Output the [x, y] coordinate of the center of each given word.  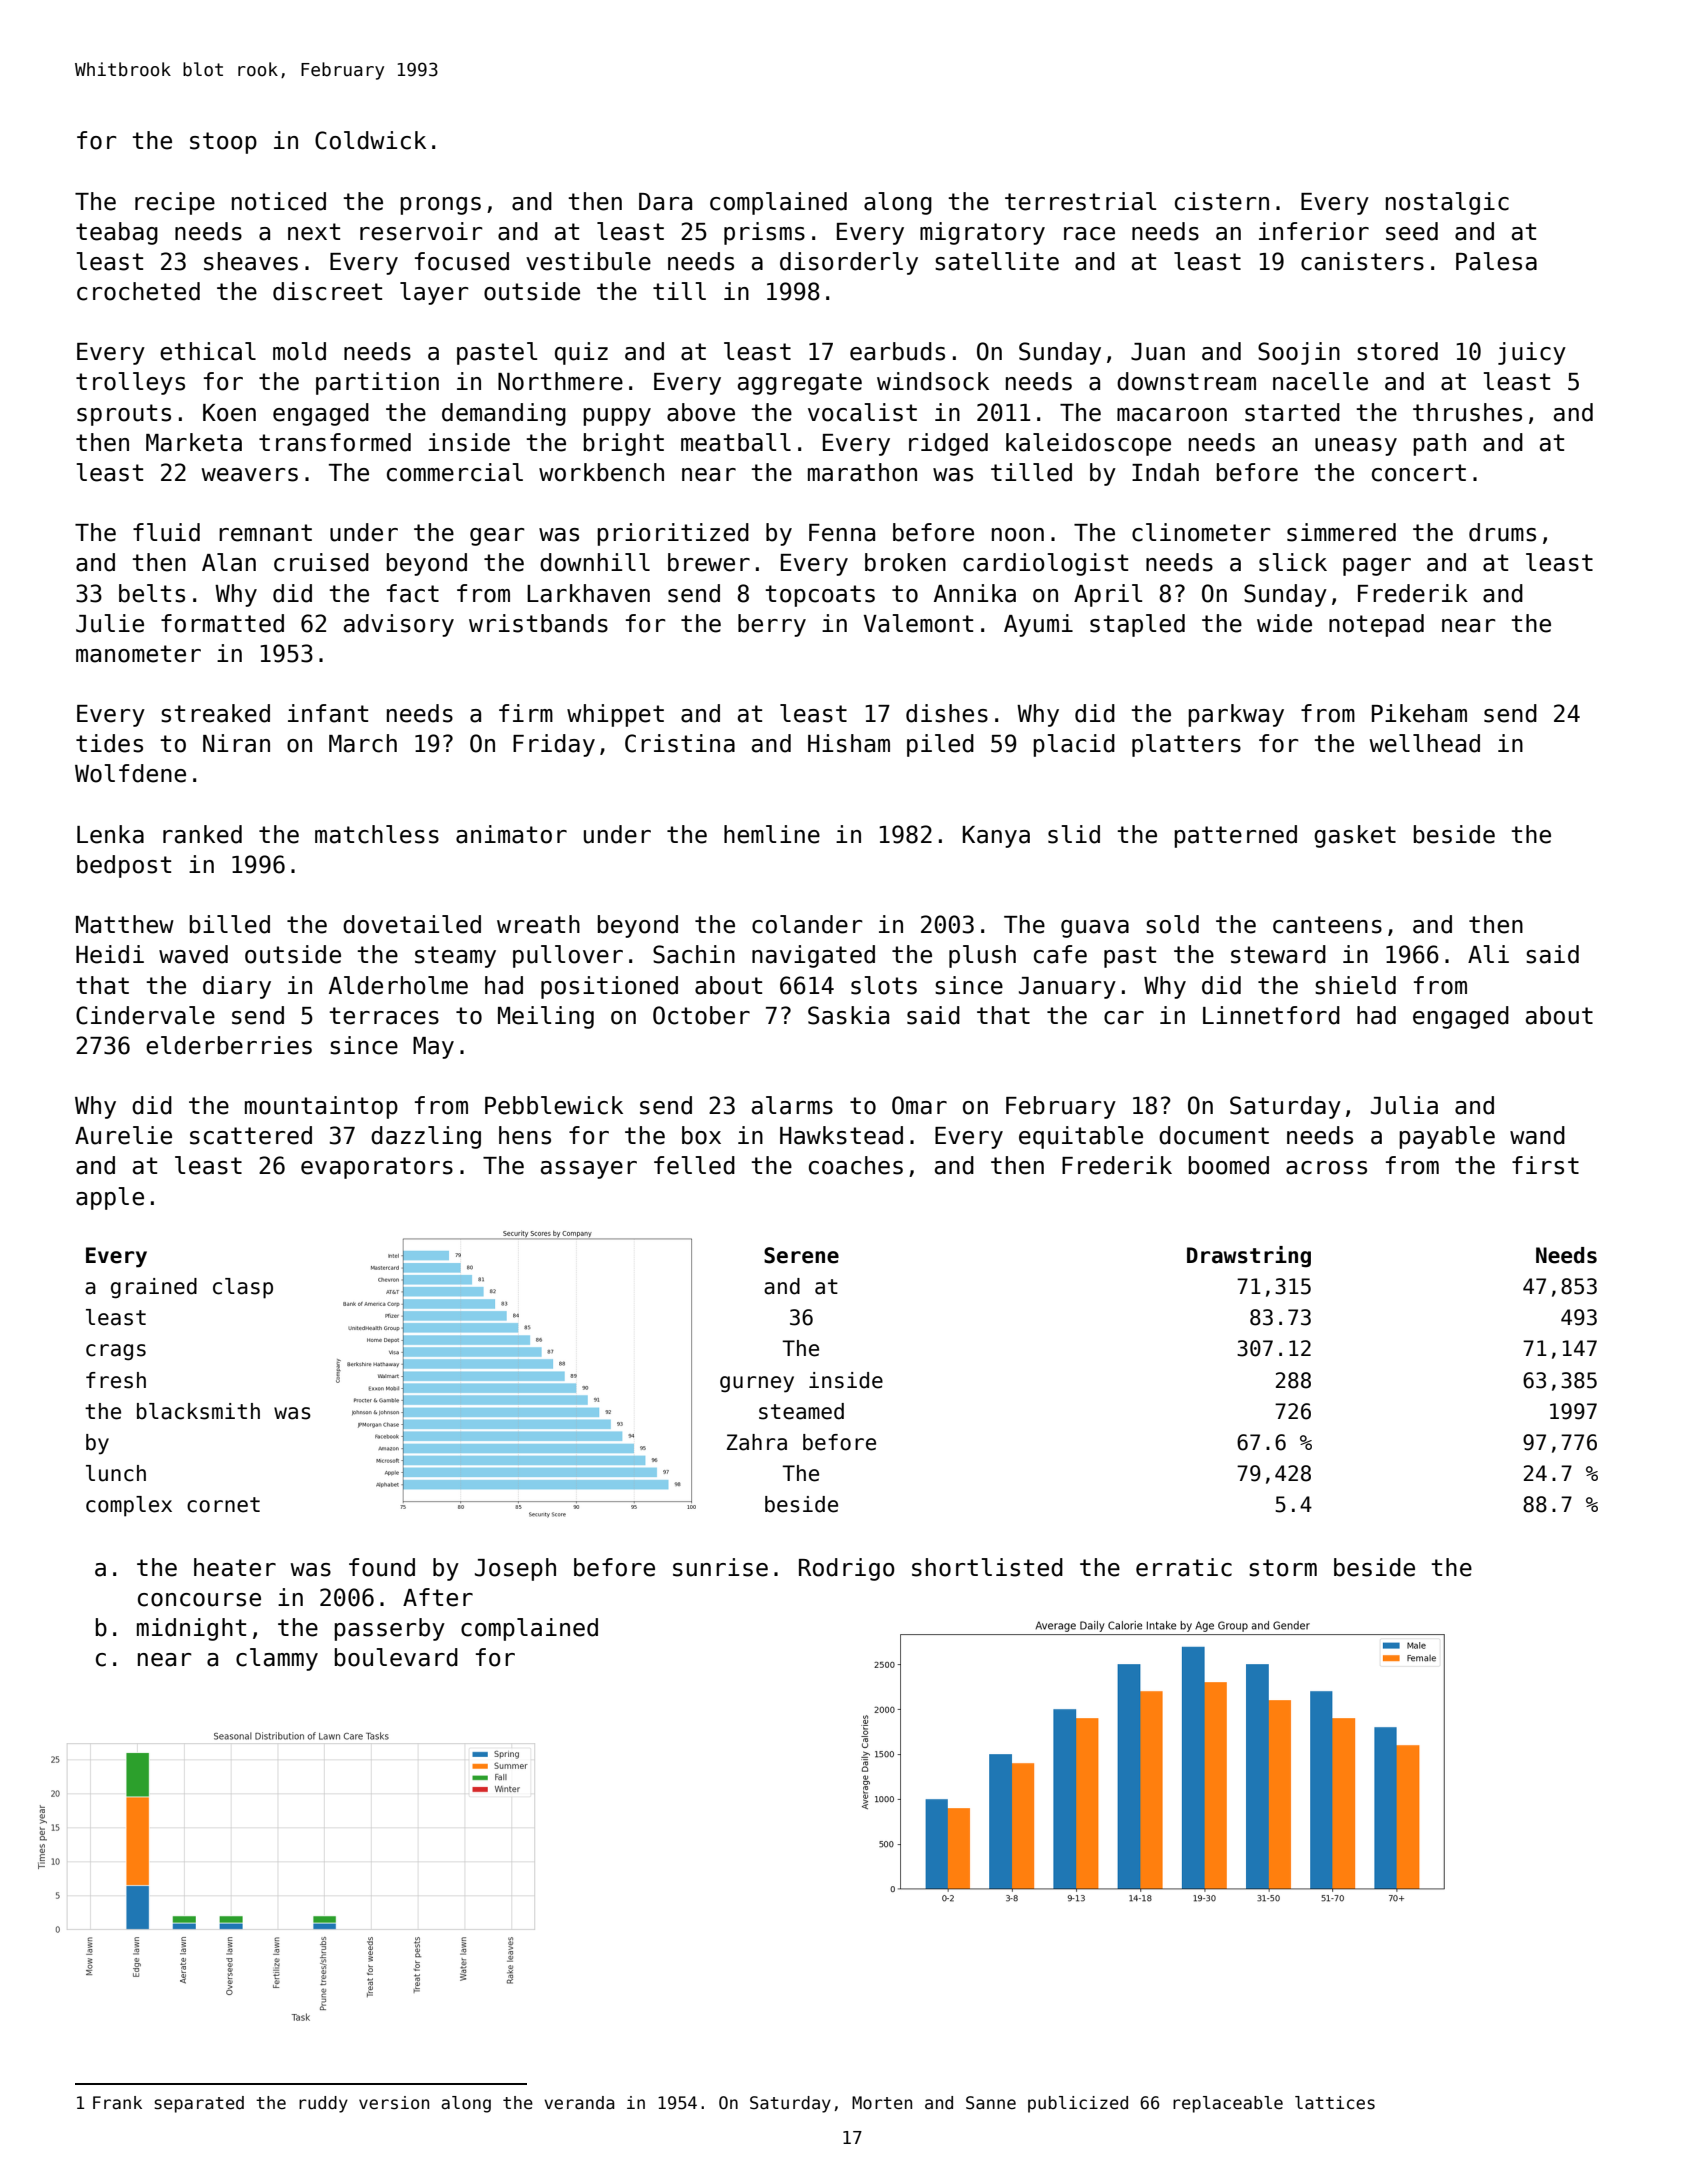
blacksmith [198, 1411]
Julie [110, 623]
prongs [440, 206]
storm [1283, 1568]
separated [199, 2104]
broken [905, 562]
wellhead [1424, 743]
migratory [982, 233]
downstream [1186, 381]
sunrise [720, 1567]
